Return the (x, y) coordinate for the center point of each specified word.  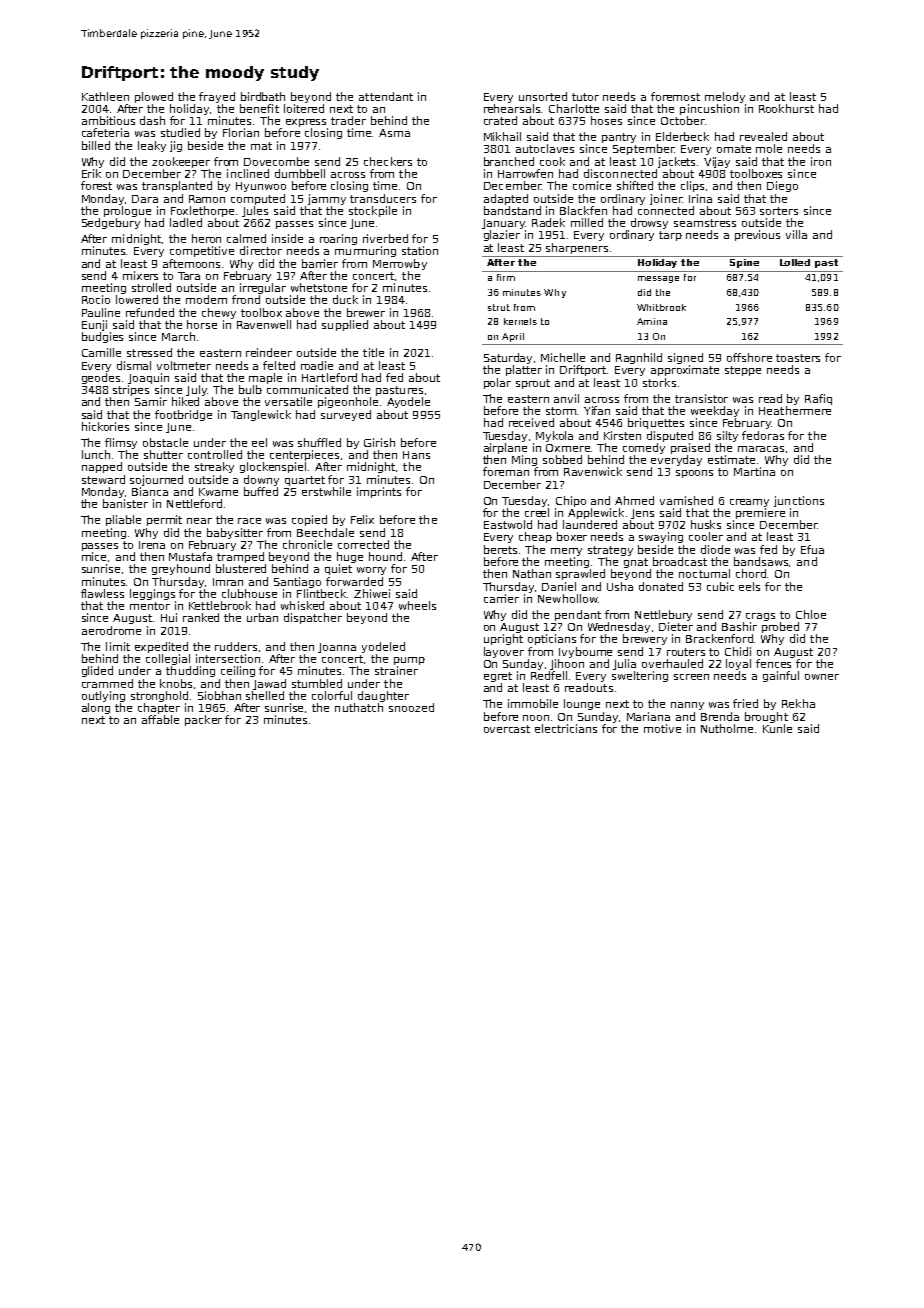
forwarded (354, 581)
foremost (675, 96)
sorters (779, 211)
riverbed (385, 238)
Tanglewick (261, 415)
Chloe (811, 614)
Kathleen (105, 96)
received (531, 422)
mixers (140, 275)
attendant (386, 96)
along (96, 708)
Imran (228, 582)
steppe (743, 371)
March (178, 336)
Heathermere (795, 410)
